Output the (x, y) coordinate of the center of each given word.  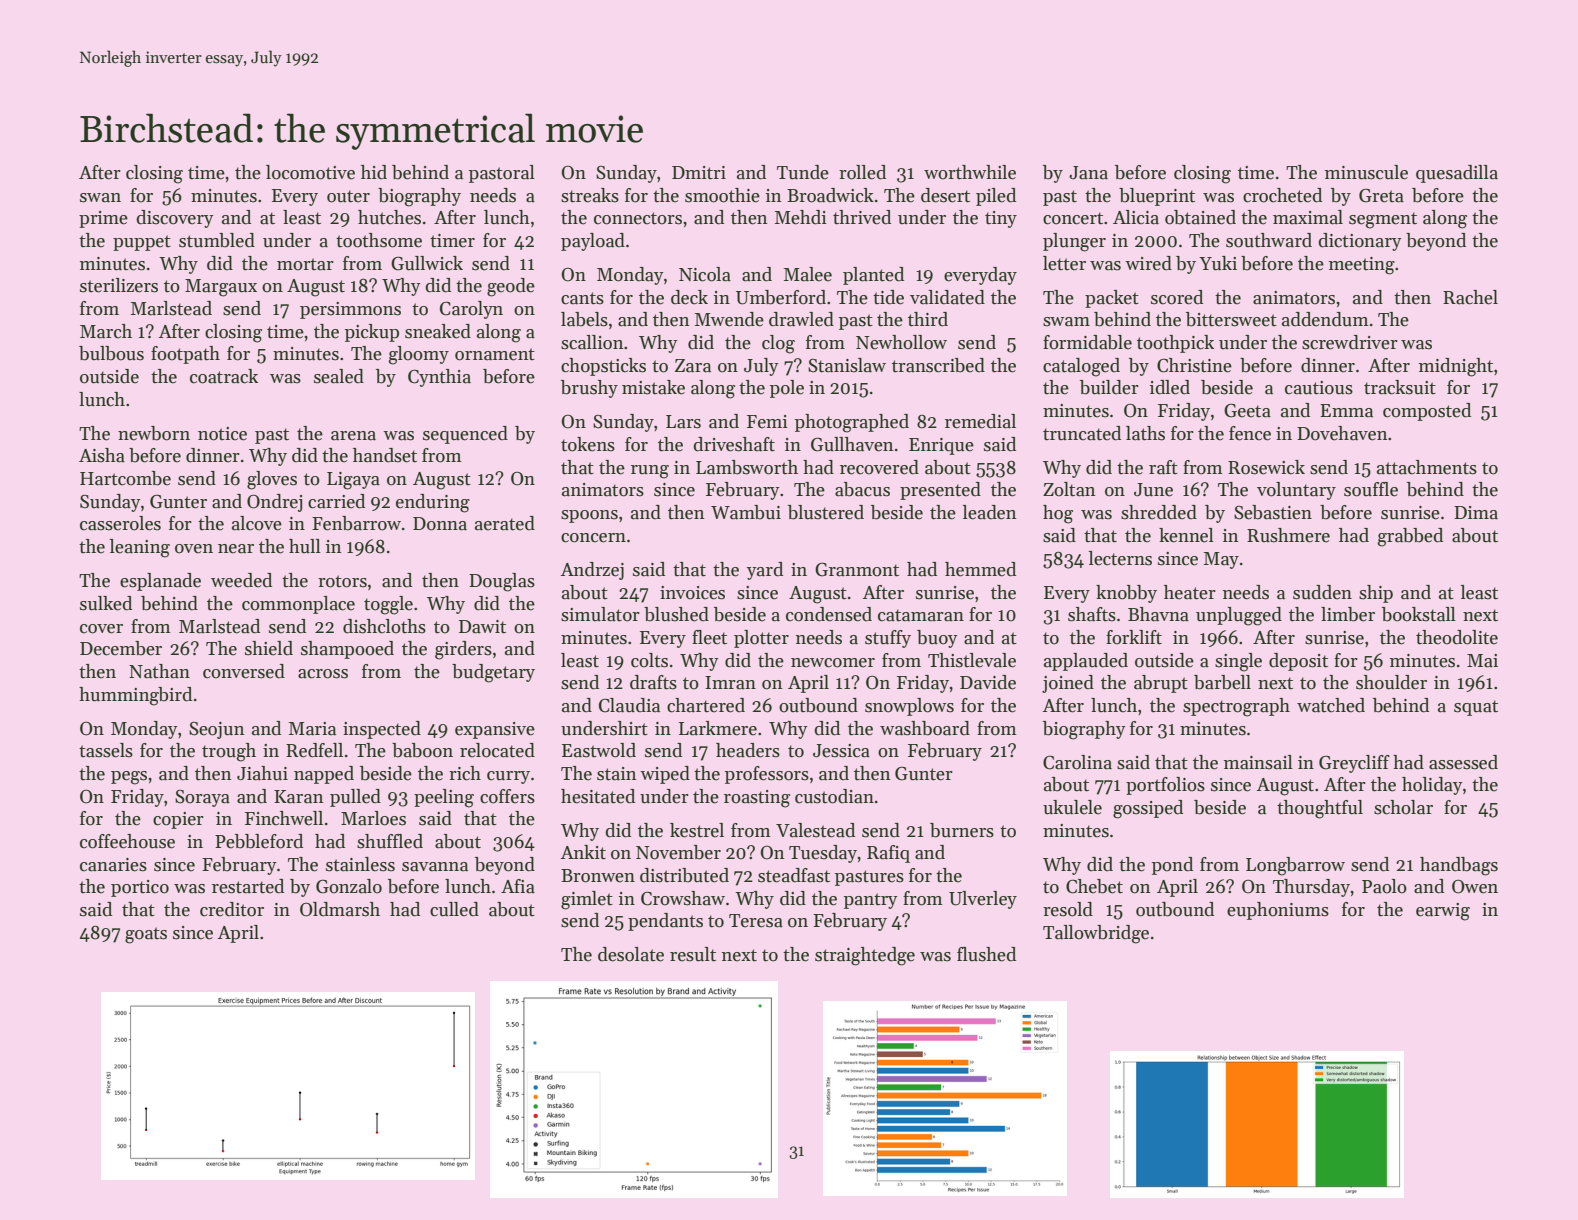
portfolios (1165, 786)
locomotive (310, 172)
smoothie (722, 195)
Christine (1194, 365)
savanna (435, 867)
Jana (1088, 173)
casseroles (120, 523)
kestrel (697, 830)
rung (650, 472)
